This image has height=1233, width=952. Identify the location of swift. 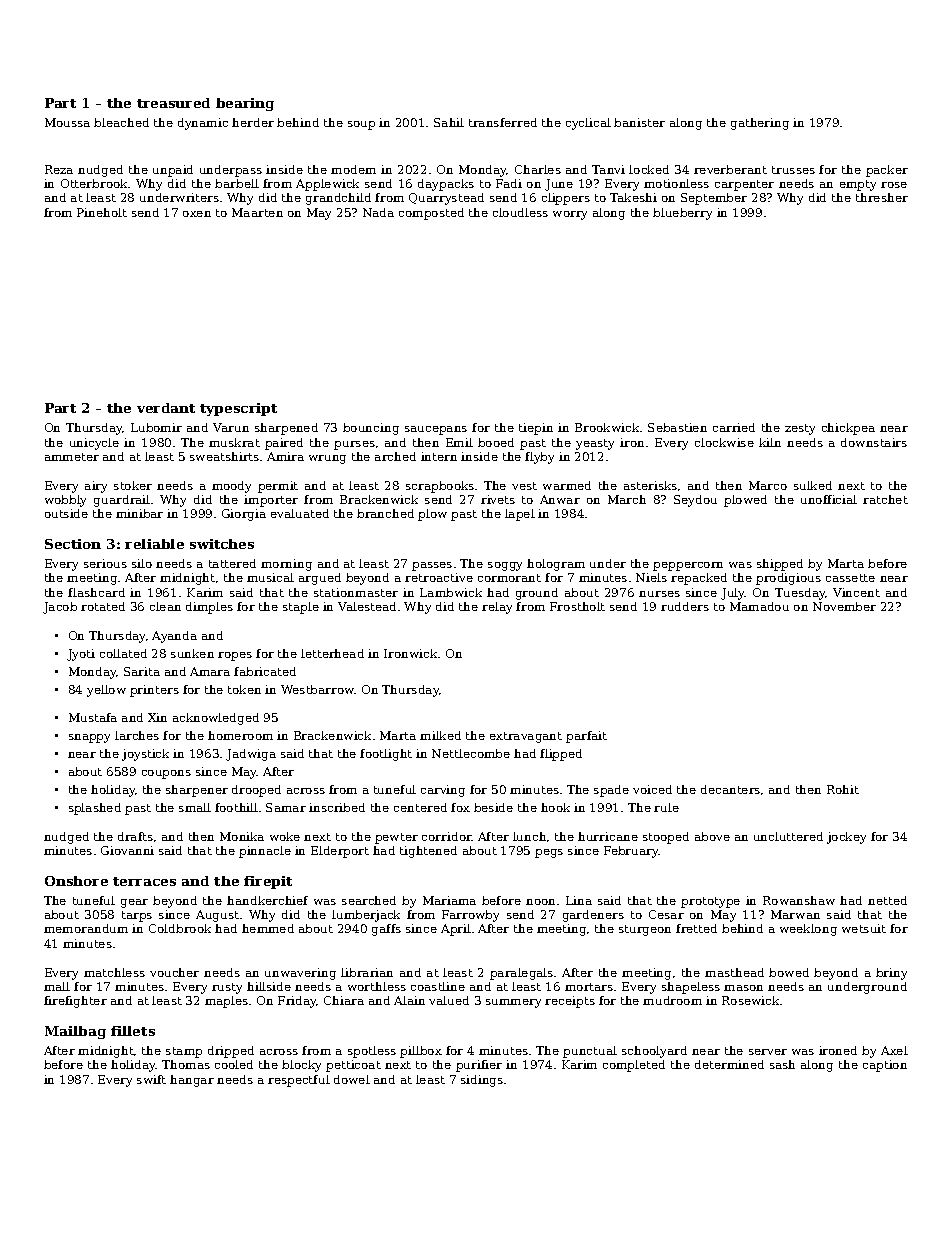
(151, 1079).
